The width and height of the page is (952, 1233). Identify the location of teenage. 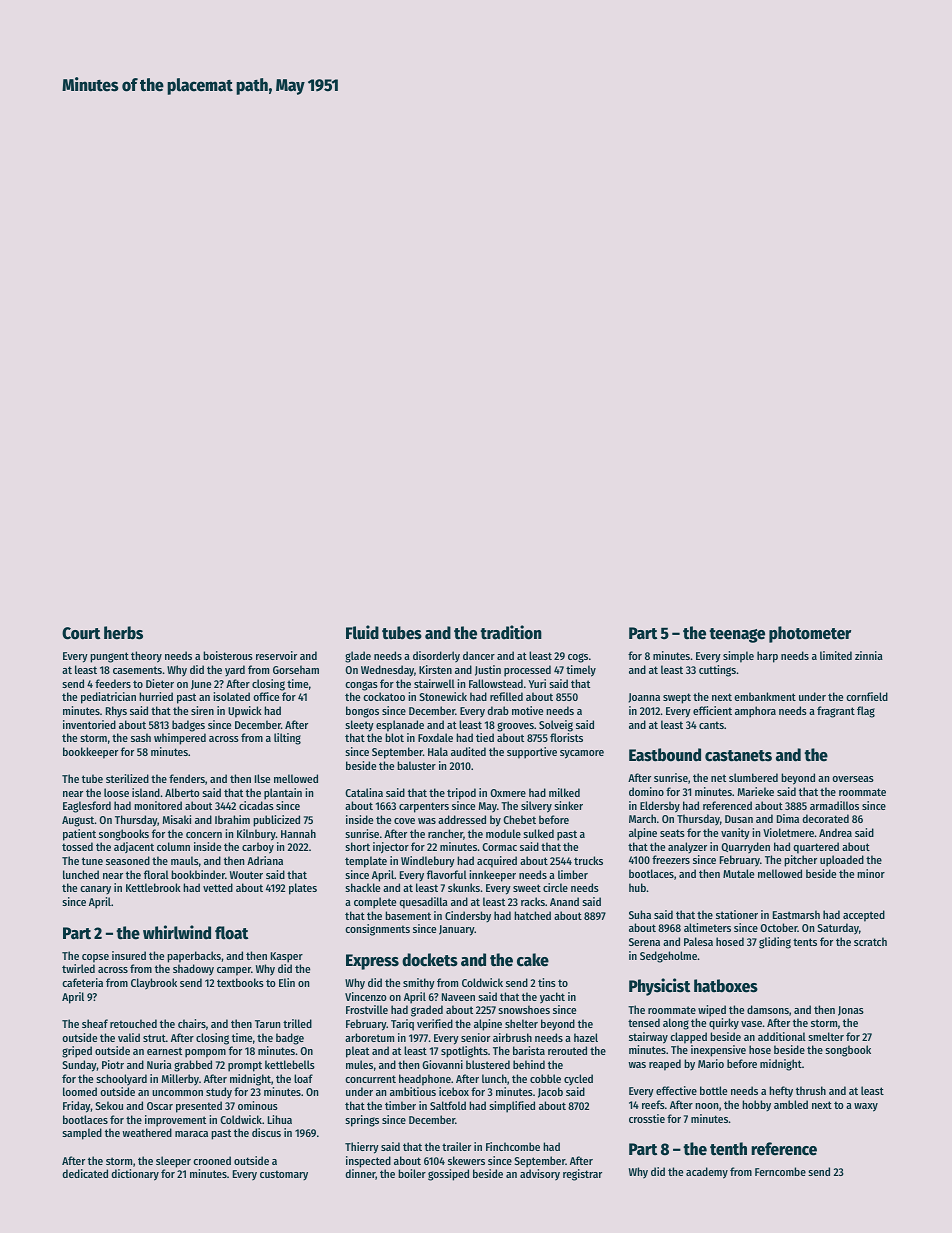
(737, 635).
